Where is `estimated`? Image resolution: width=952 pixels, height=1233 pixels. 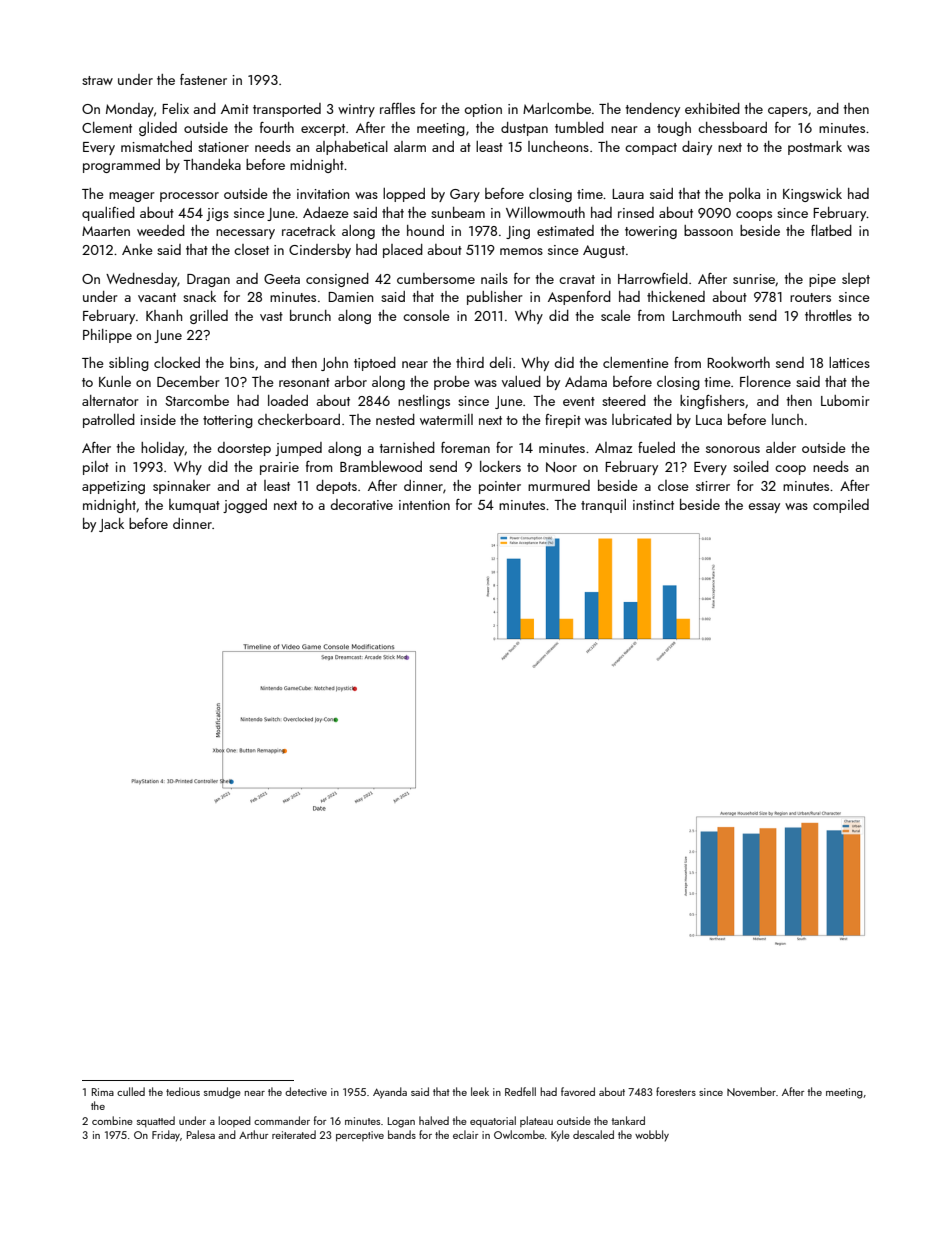 estimated is located at coordinates (565, 230).
